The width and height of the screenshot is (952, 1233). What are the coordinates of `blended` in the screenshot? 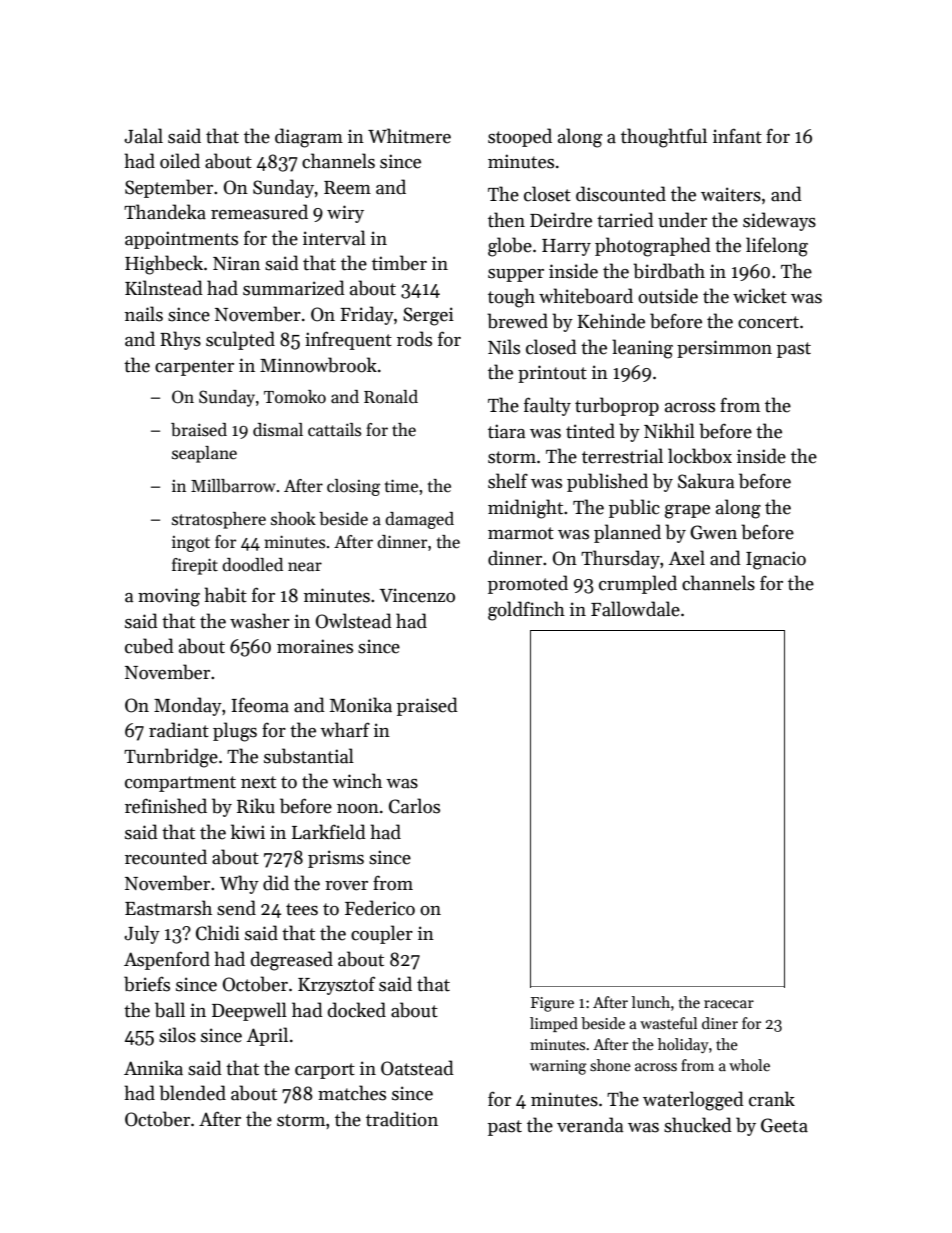 It's located at (192, 1093).
